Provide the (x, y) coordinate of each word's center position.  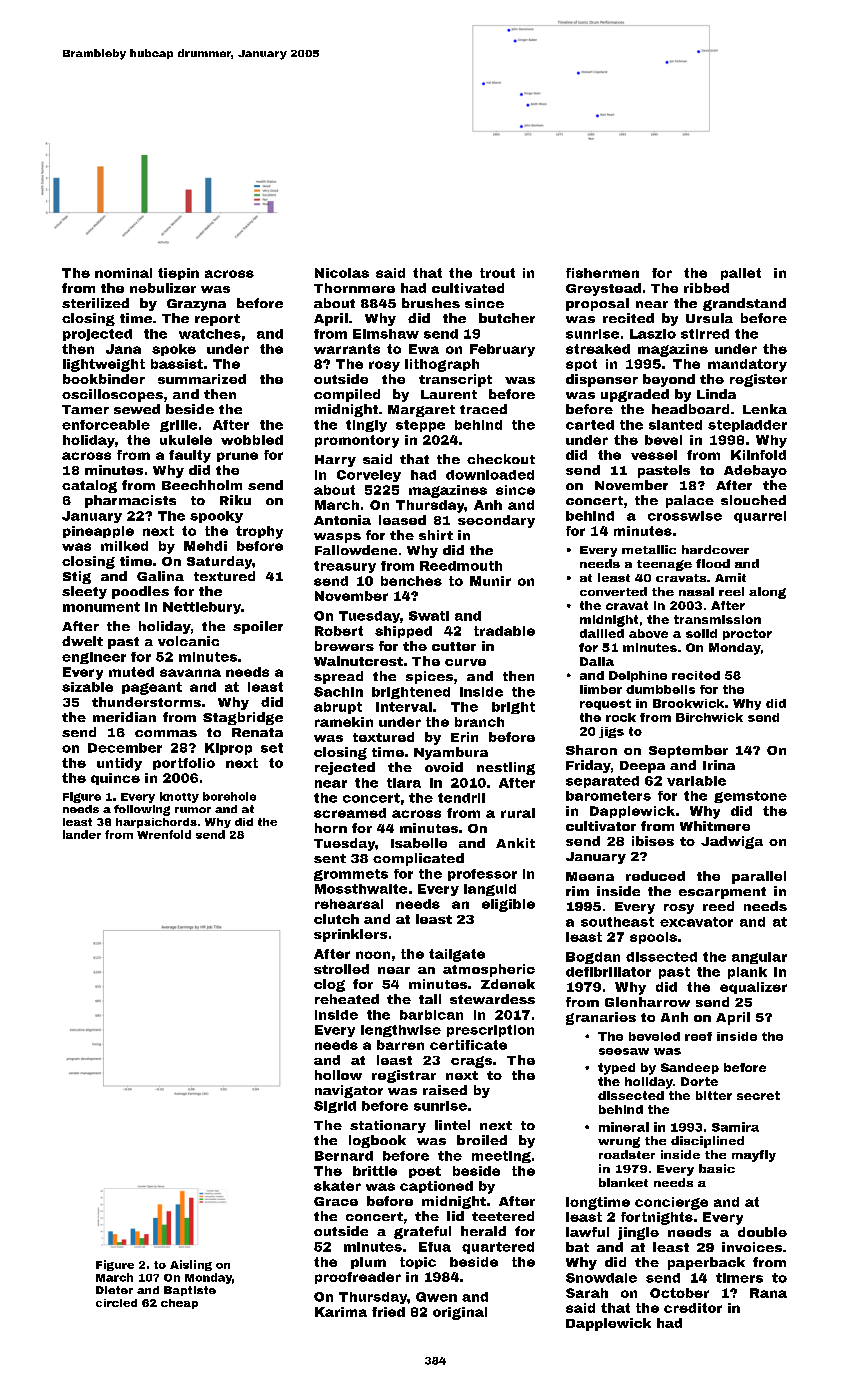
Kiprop (228, 749)
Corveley (369, 476)
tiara (404, 783)
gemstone (750, 797)
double (762, 1232)
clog (329, 985)
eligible (508, 905)
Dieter (114, 1290)
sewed (137, 409)
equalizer (753, 988)
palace (690, 501)
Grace (336, 1201)
